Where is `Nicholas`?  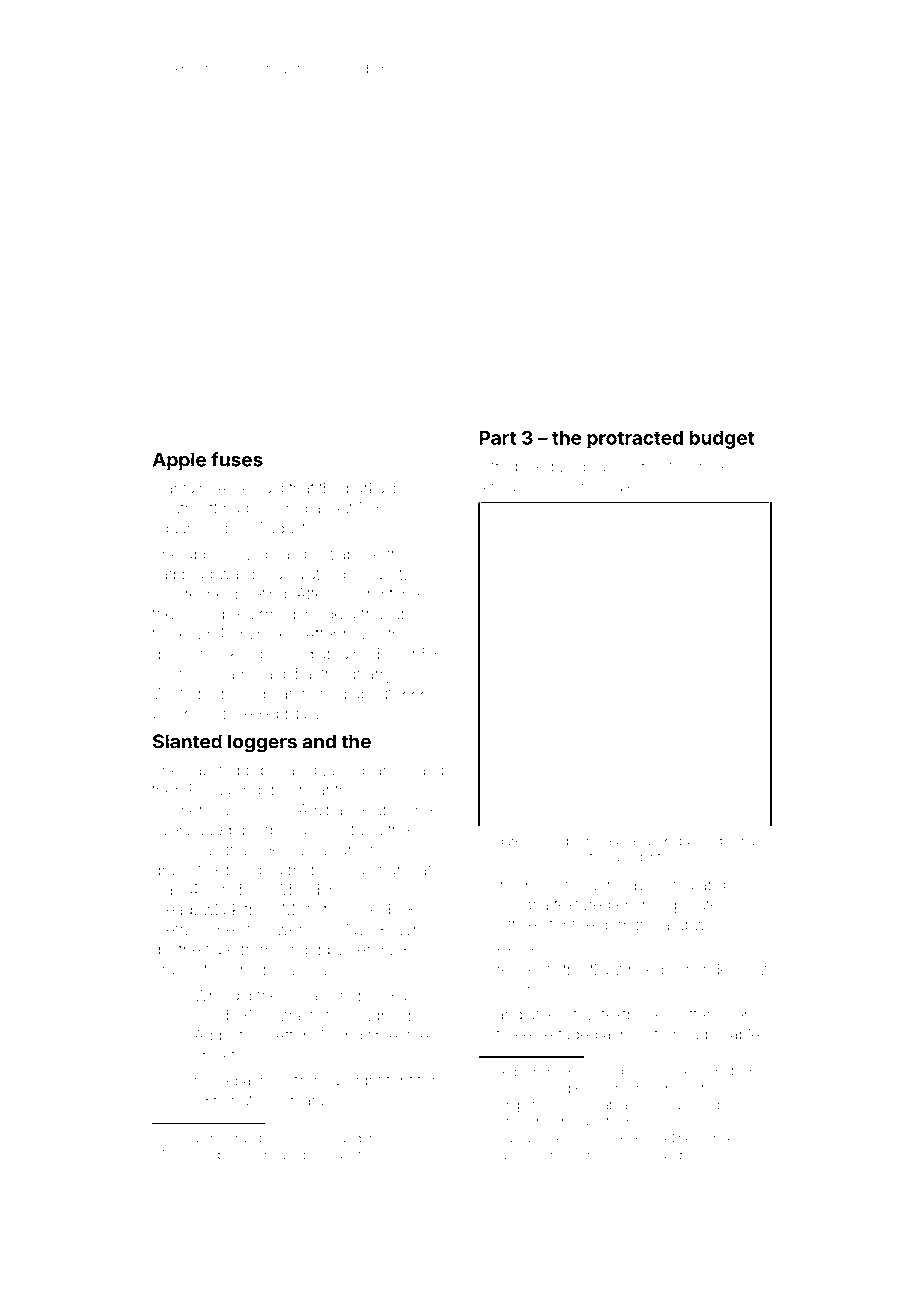
Nicholas is located at coordinates (188, 1155).
